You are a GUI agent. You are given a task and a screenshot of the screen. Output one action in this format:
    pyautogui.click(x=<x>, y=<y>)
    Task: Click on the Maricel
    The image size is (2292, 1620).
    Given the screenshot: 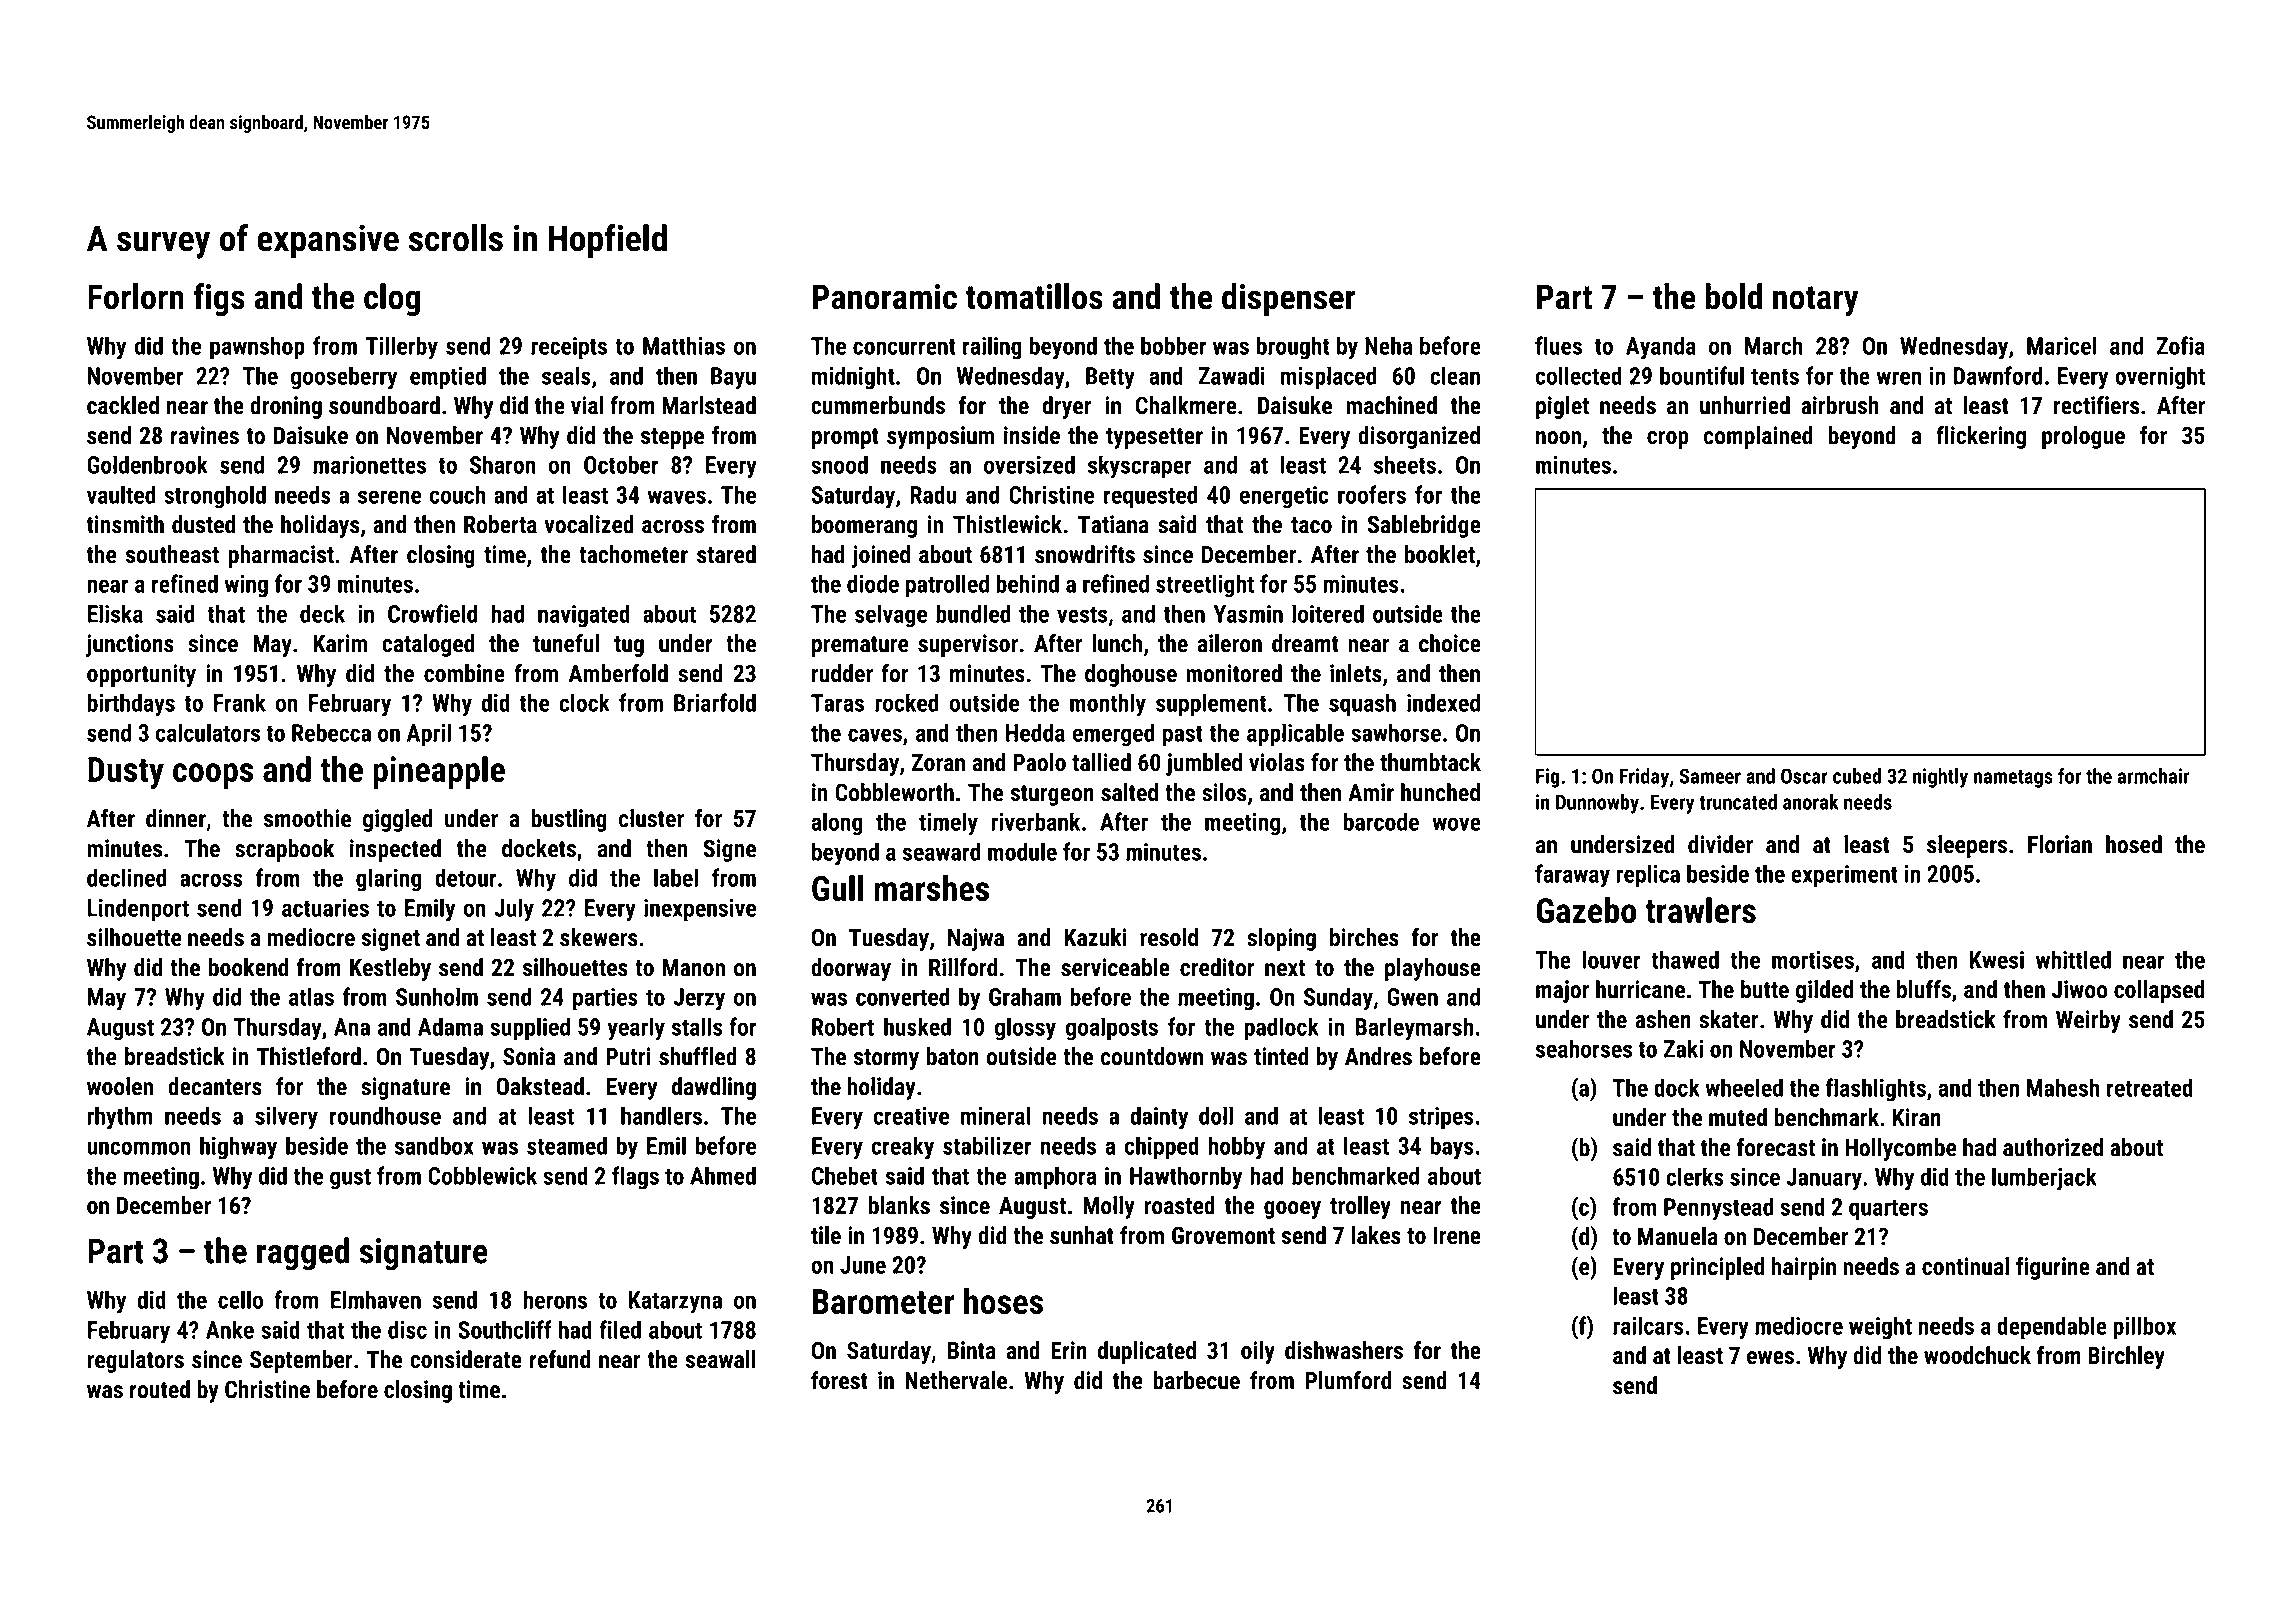 What is the action you would take?
    pyautogui.click(x=2061, y=345)
